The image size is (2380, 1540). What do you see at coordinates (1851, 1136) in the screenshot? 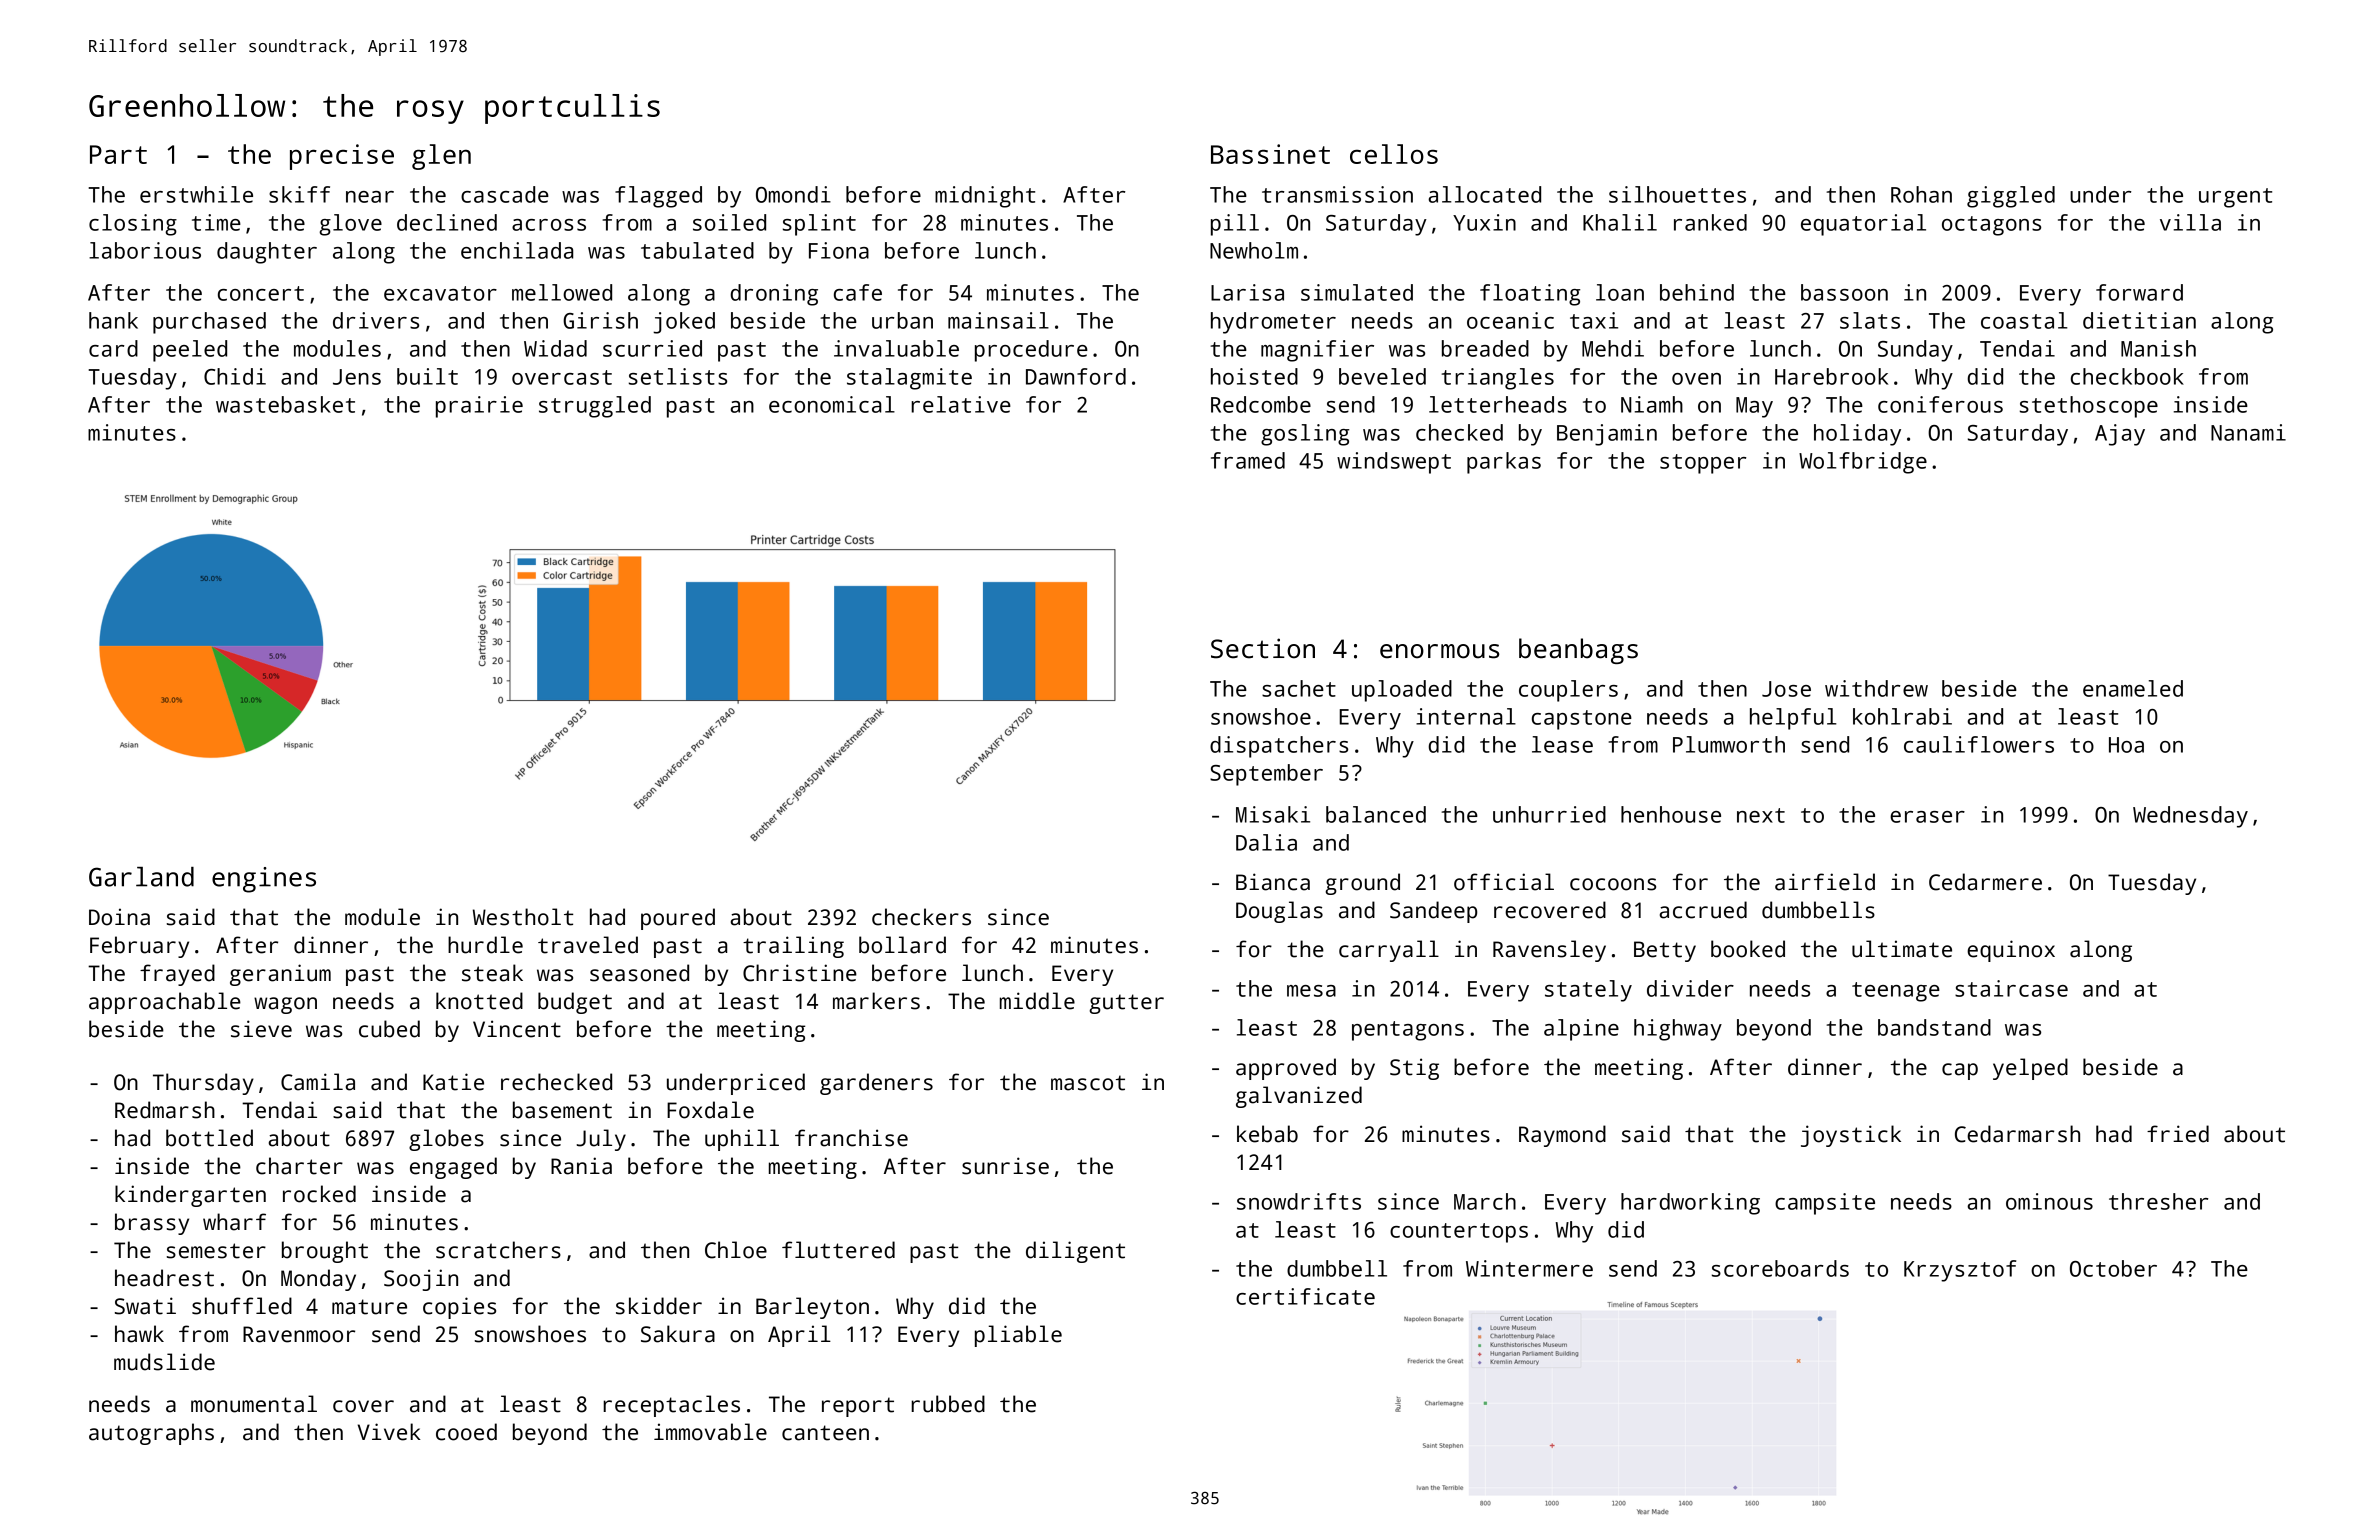
I see `joystick` at bounding box center [1851, 1136].
